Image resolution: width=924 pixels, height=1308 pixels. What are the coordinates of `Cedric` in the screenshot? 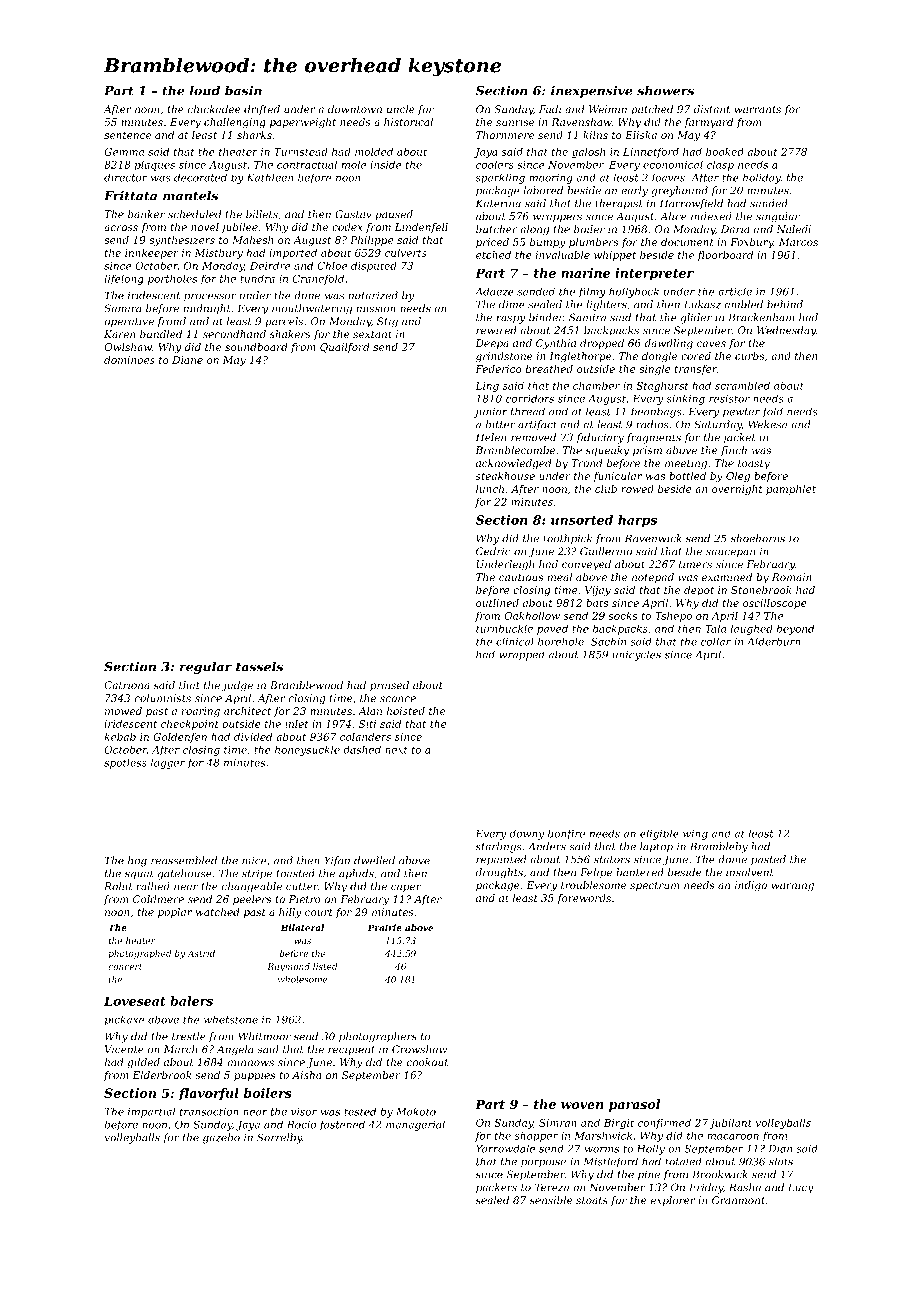 It's located at (493, 551).
